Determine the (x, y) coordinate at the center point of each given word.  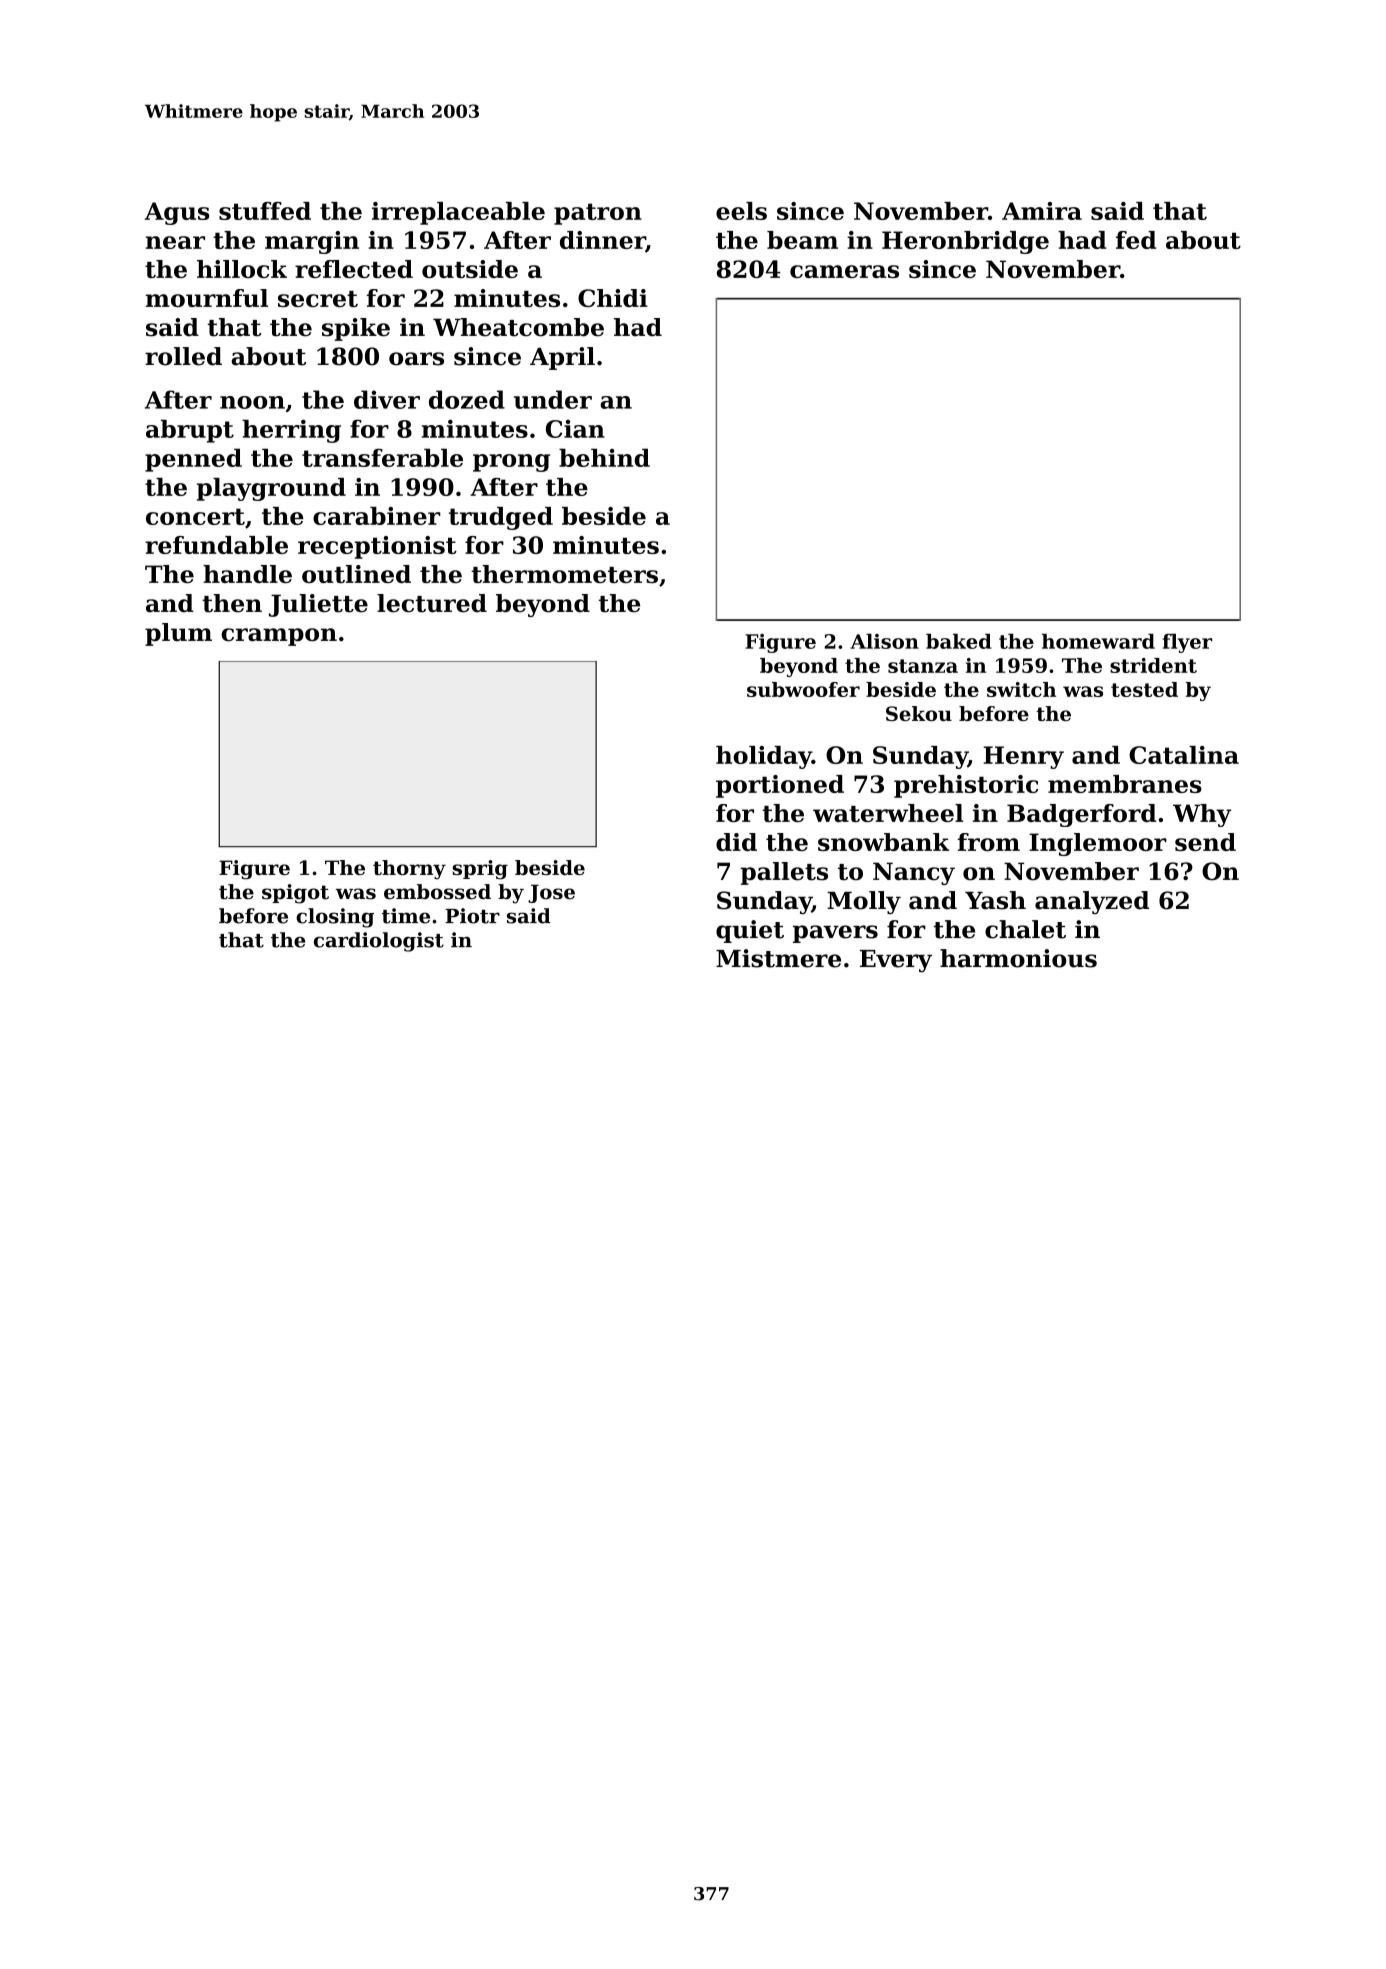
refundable (216, 545)
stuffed (265, 211)
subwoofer (803, 689)
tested (1144, 689)
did (736, 842)
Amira (1042, 211)
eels (741, 211)
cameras (844, 271)
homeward (1098, 641)
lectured (432, 603)
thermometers (564, 574)
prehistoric (966, 786)
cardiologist (379, 942)
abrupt (190, 431)
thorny (409, 870)
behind (604, 457)
